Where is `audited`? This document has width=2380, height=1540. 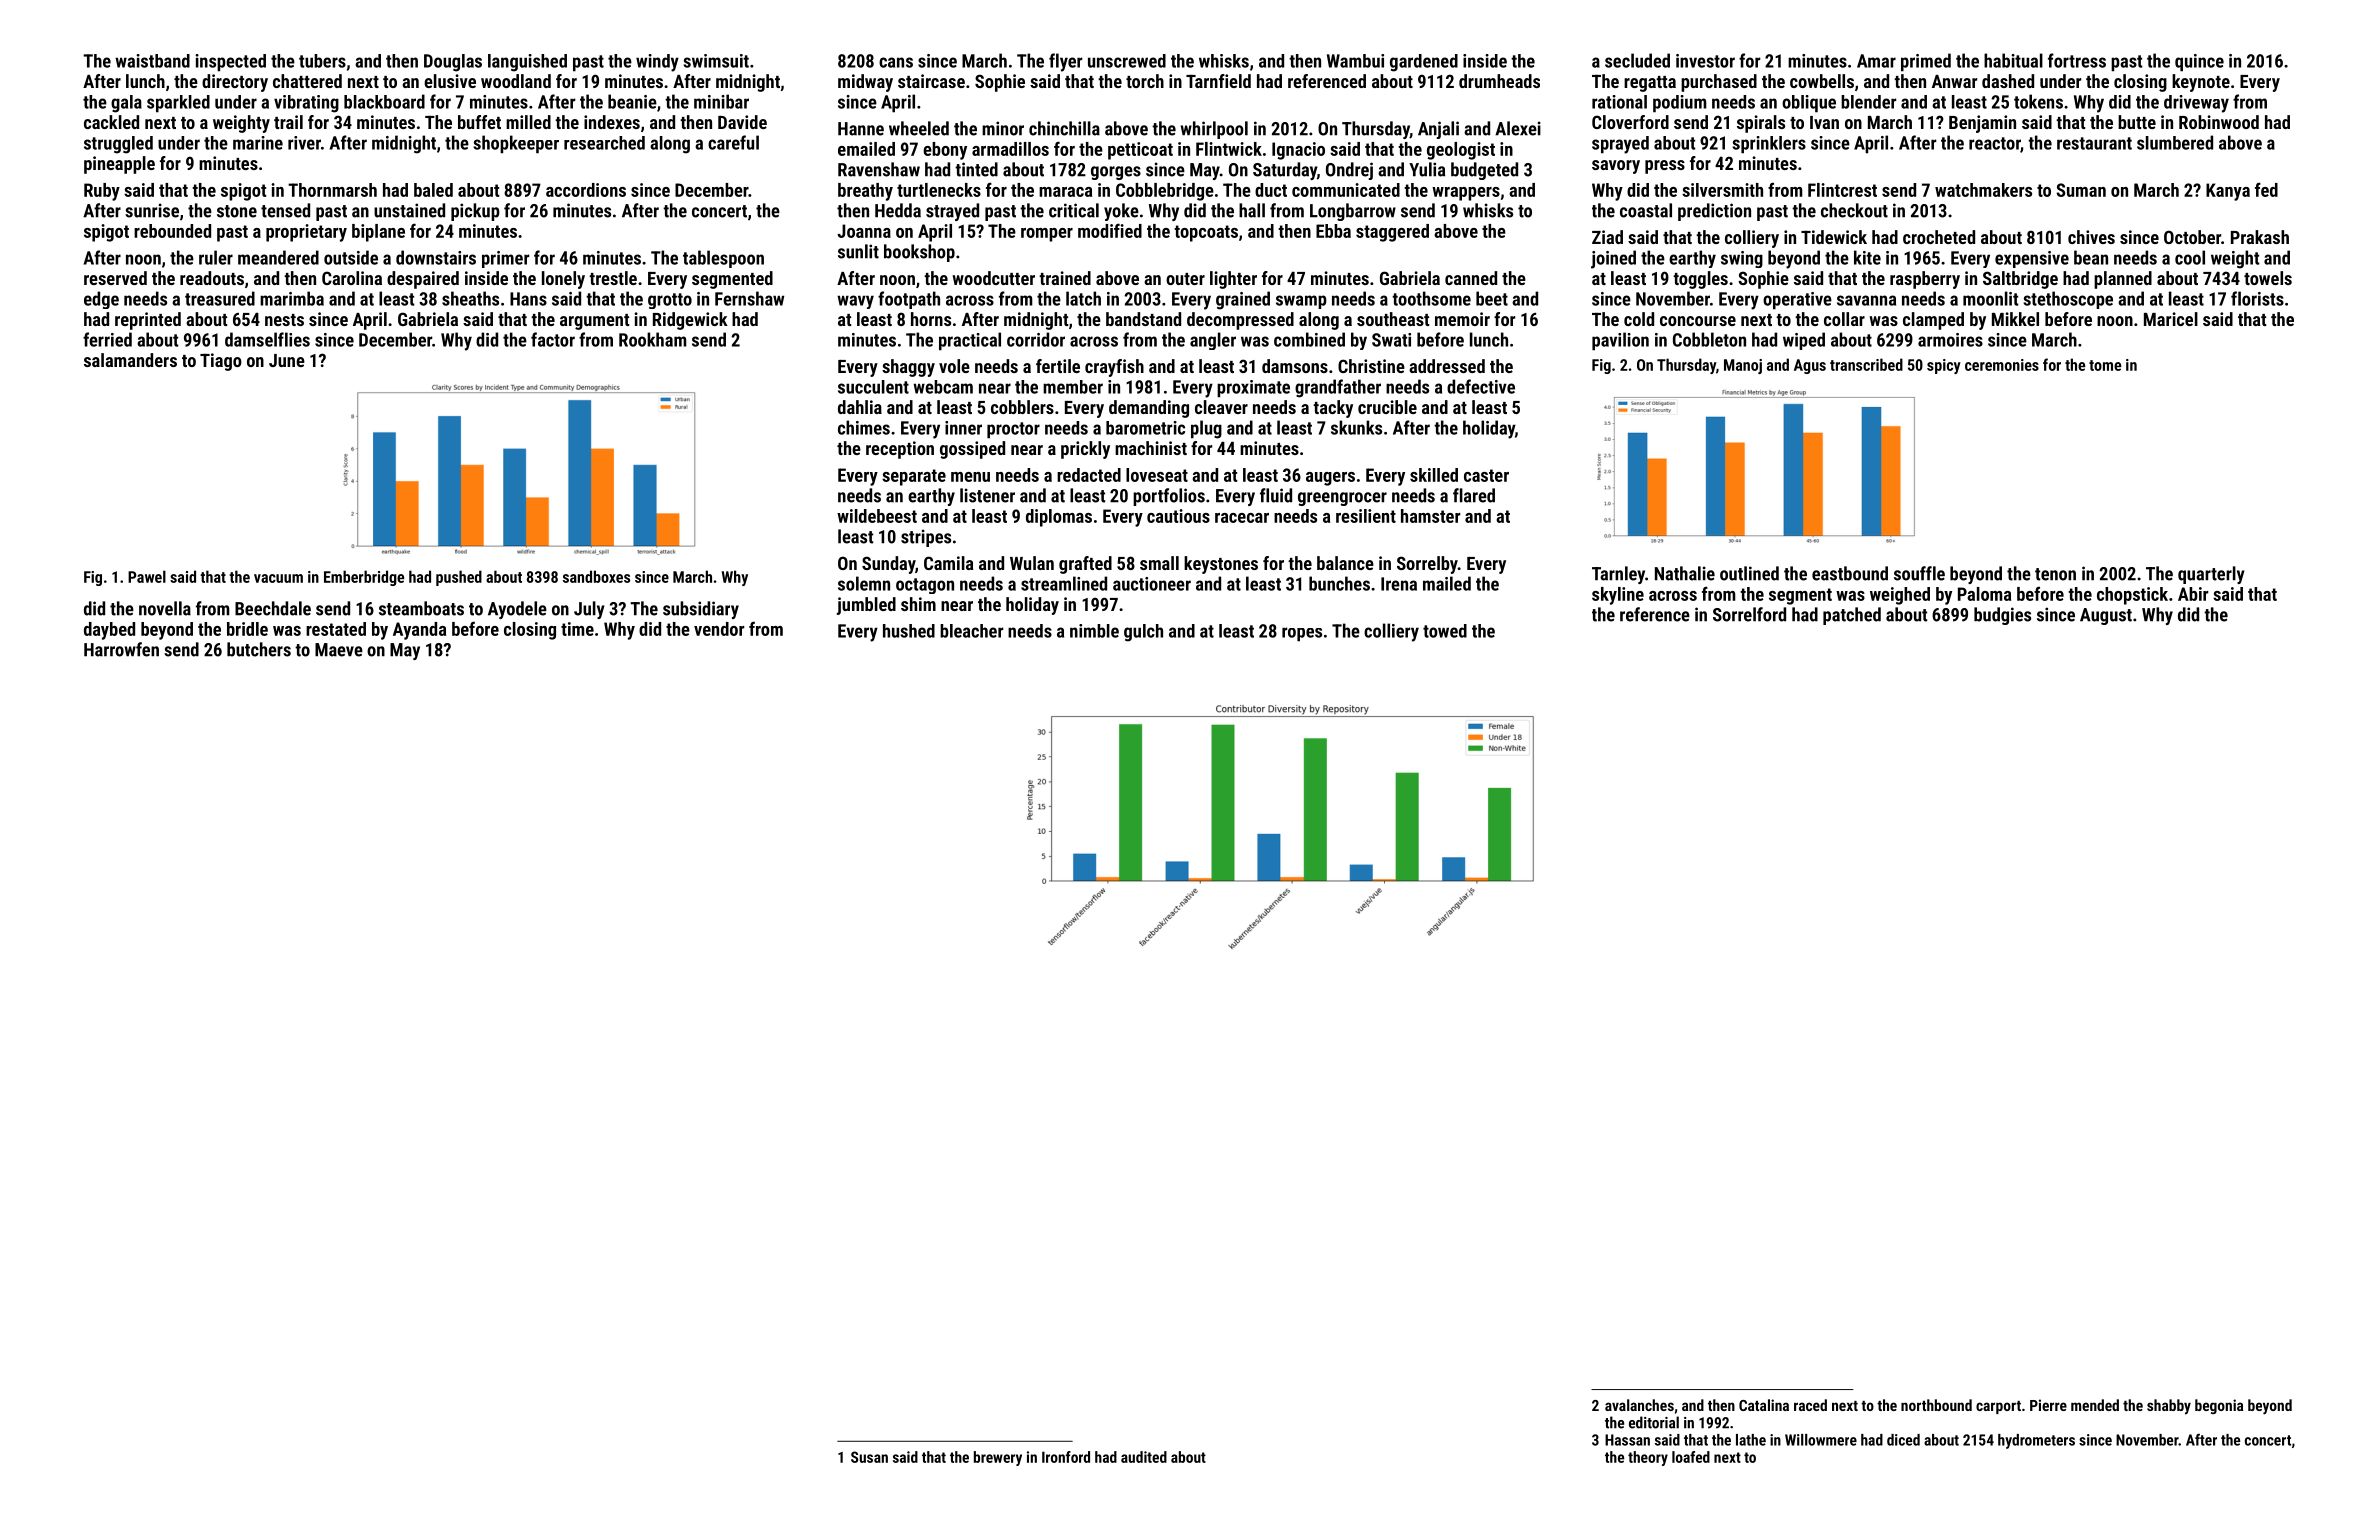 audited is located at coordinates (1144, 1457).
